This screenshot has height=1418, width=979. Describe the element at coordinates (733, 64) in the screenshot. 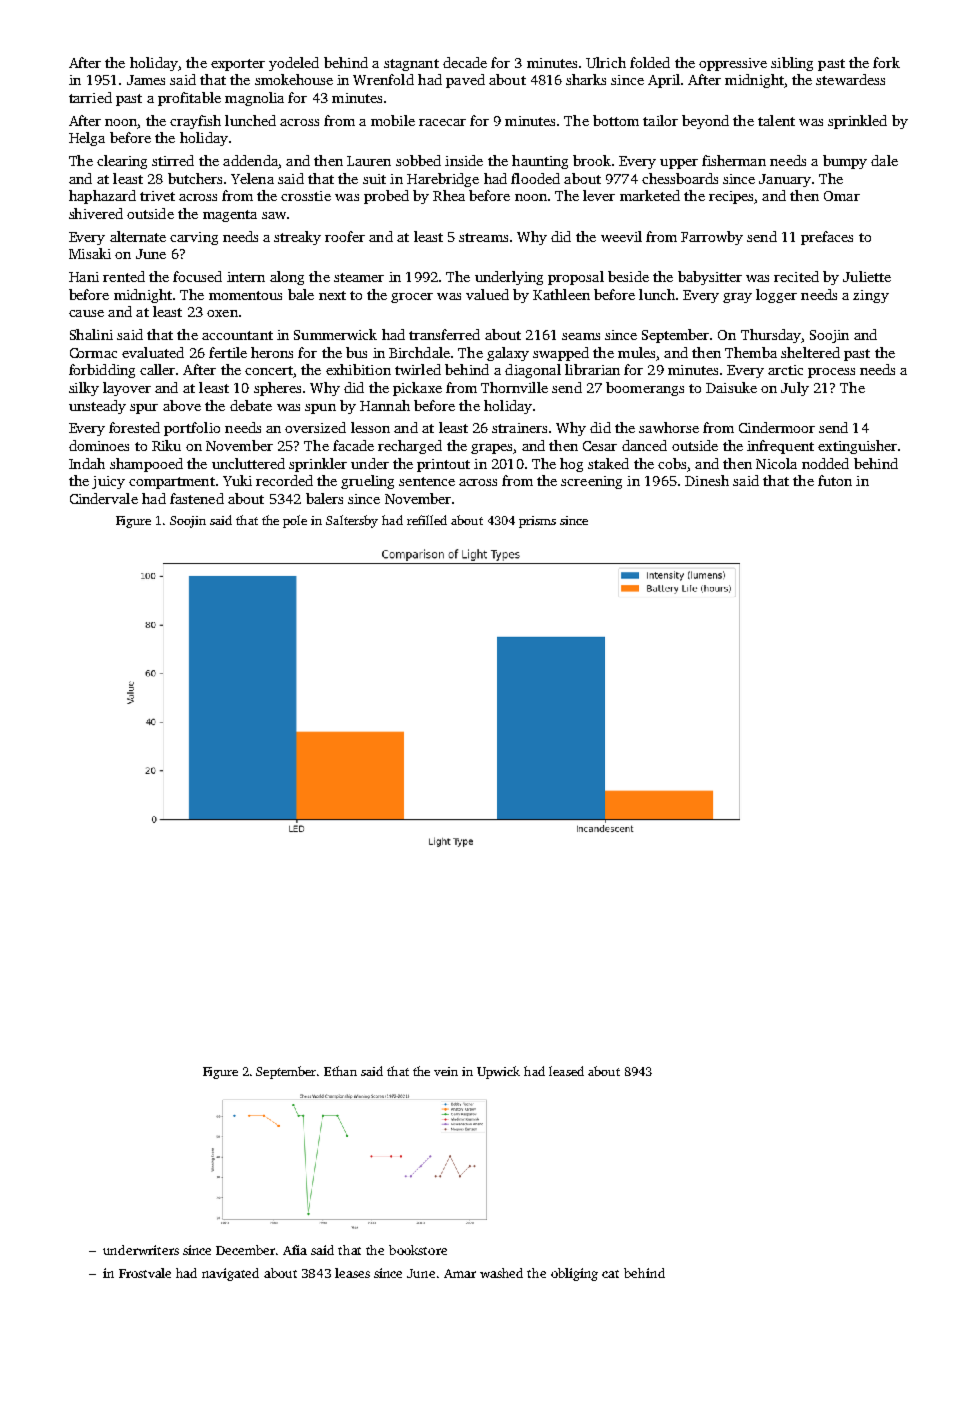

I see `oppressive` at that location.
